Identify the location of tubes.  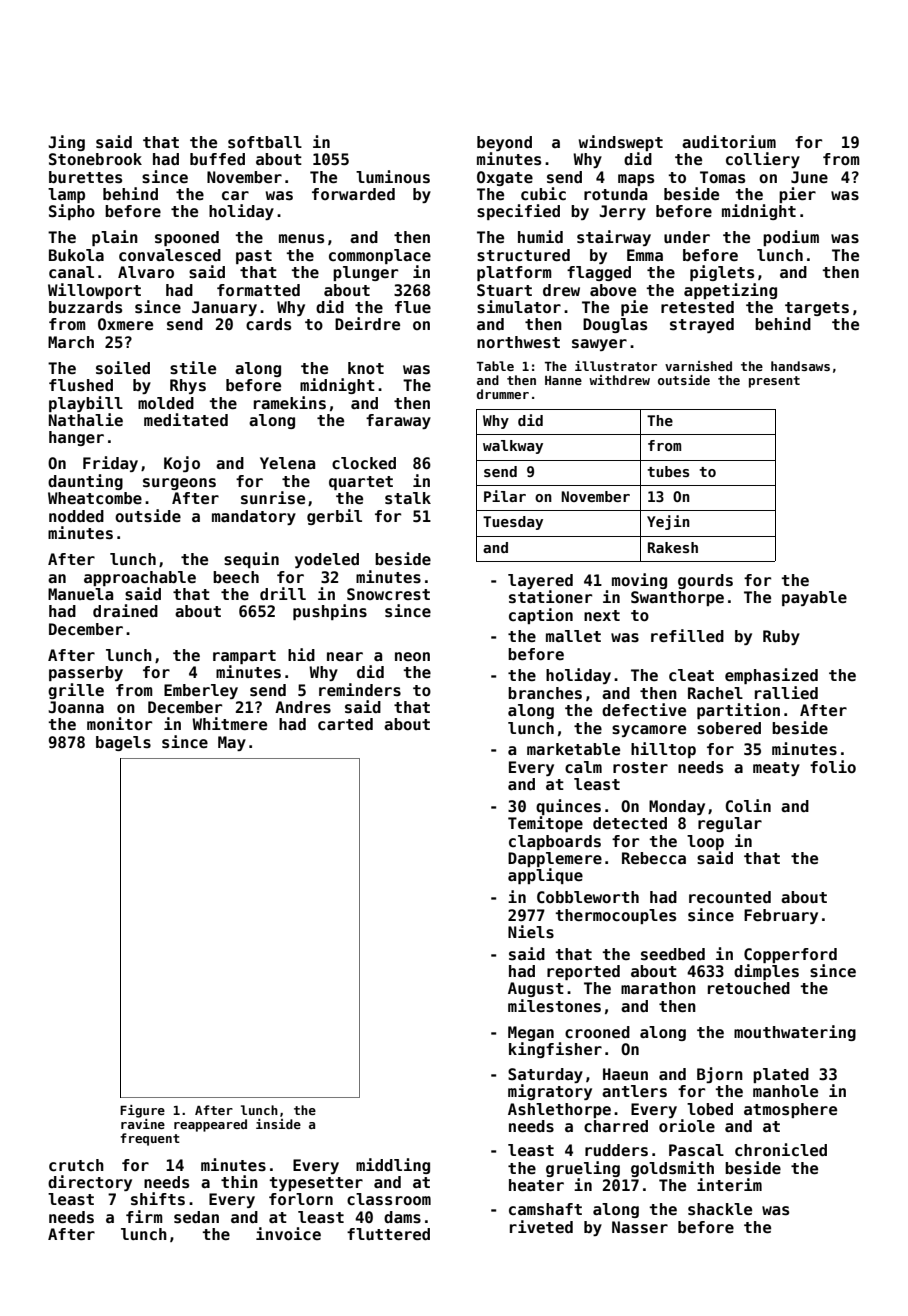
(668, 471).
